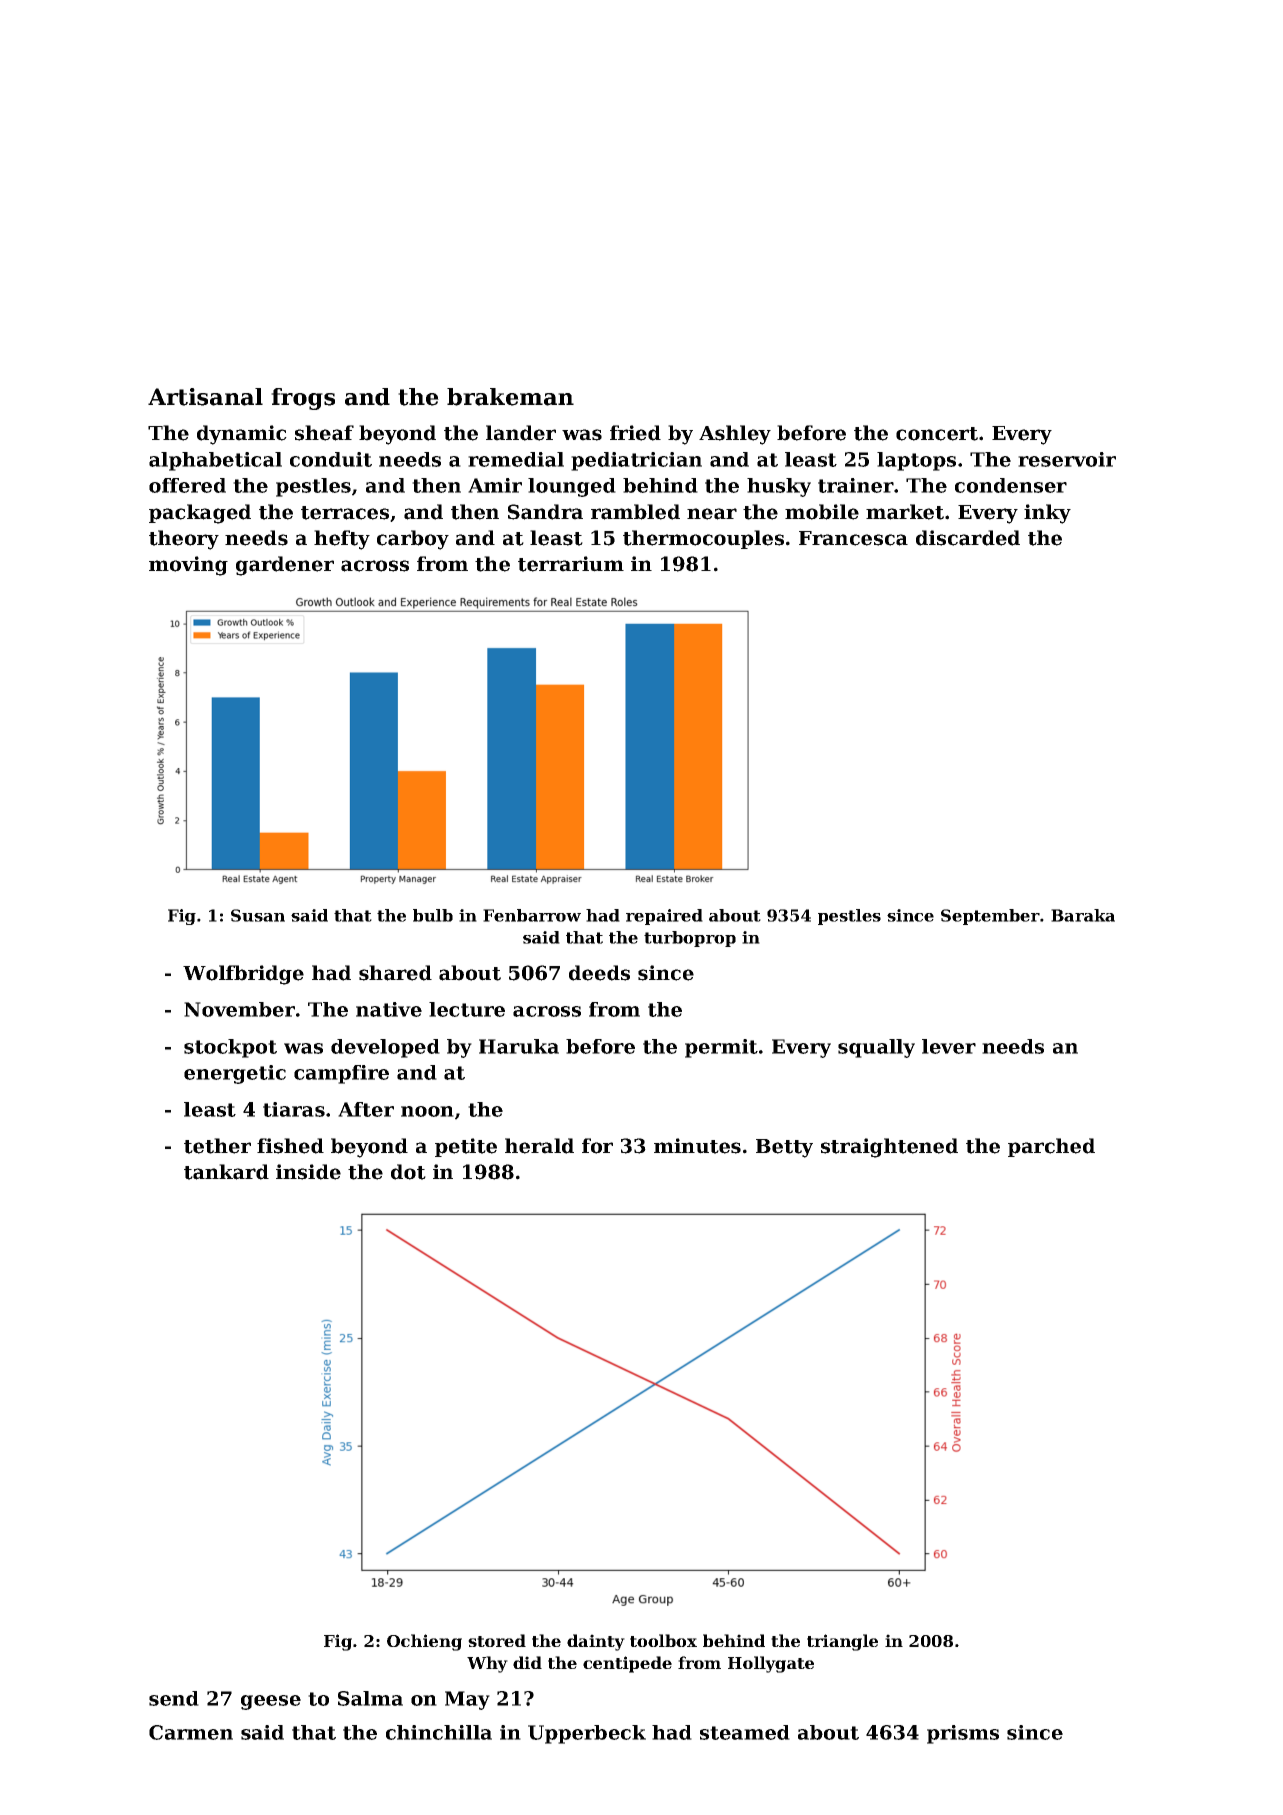  What do you see at coordinates (510, 397) in the page?
I see `brakeman` at bounding box center [510, 397].
